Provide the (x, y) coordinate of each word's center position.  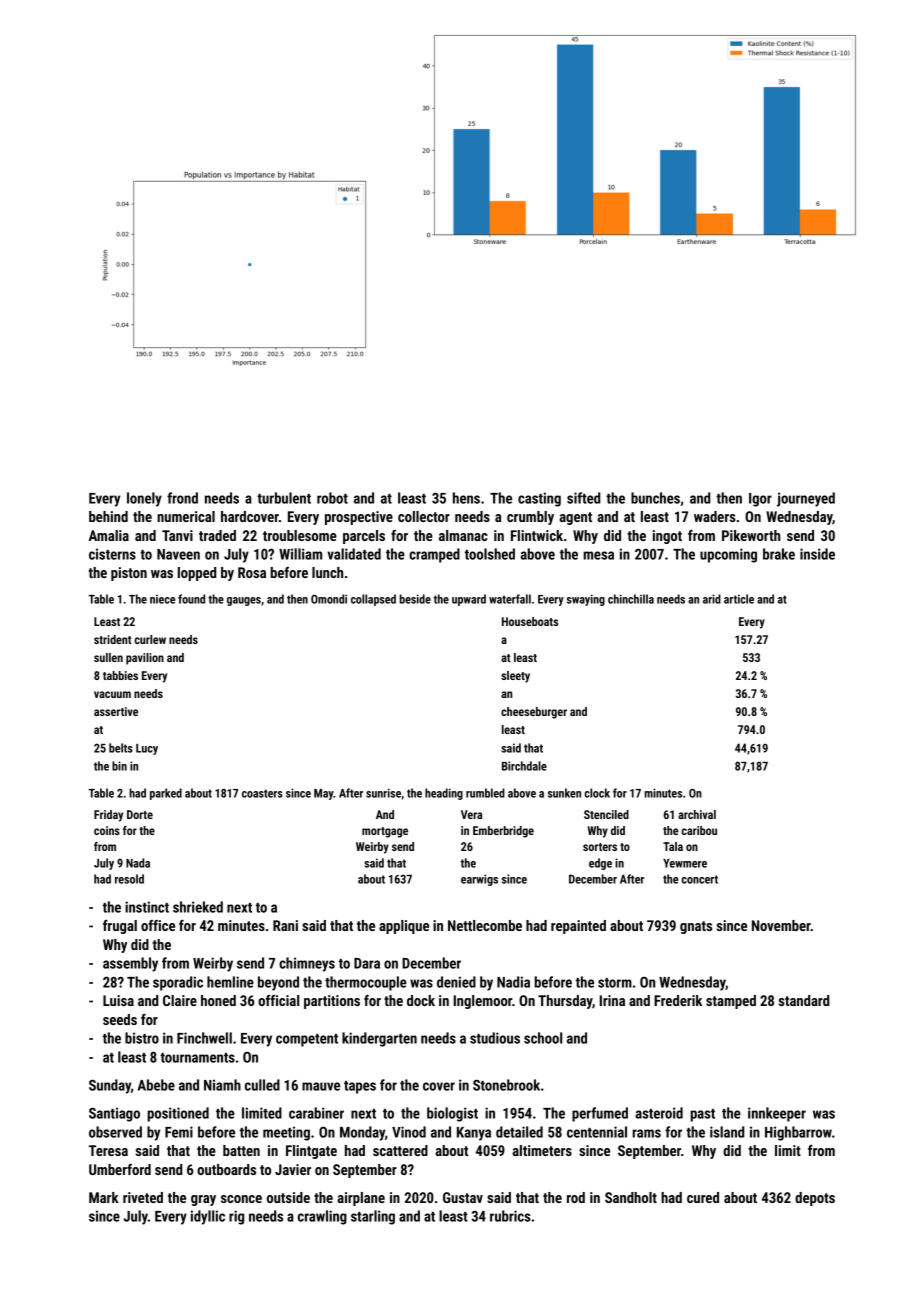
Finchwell (204, 1038)
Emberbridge (503, 832)
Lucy (147, 749)
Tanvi (177, 535)
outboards (226, 1169)
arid (712, 599)
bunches (655, 498)
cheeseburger (534, 713)
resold (129, 879)
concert (699, 879)
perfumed (600, 1114)
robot (332, 498)
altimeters (542, 1150)
